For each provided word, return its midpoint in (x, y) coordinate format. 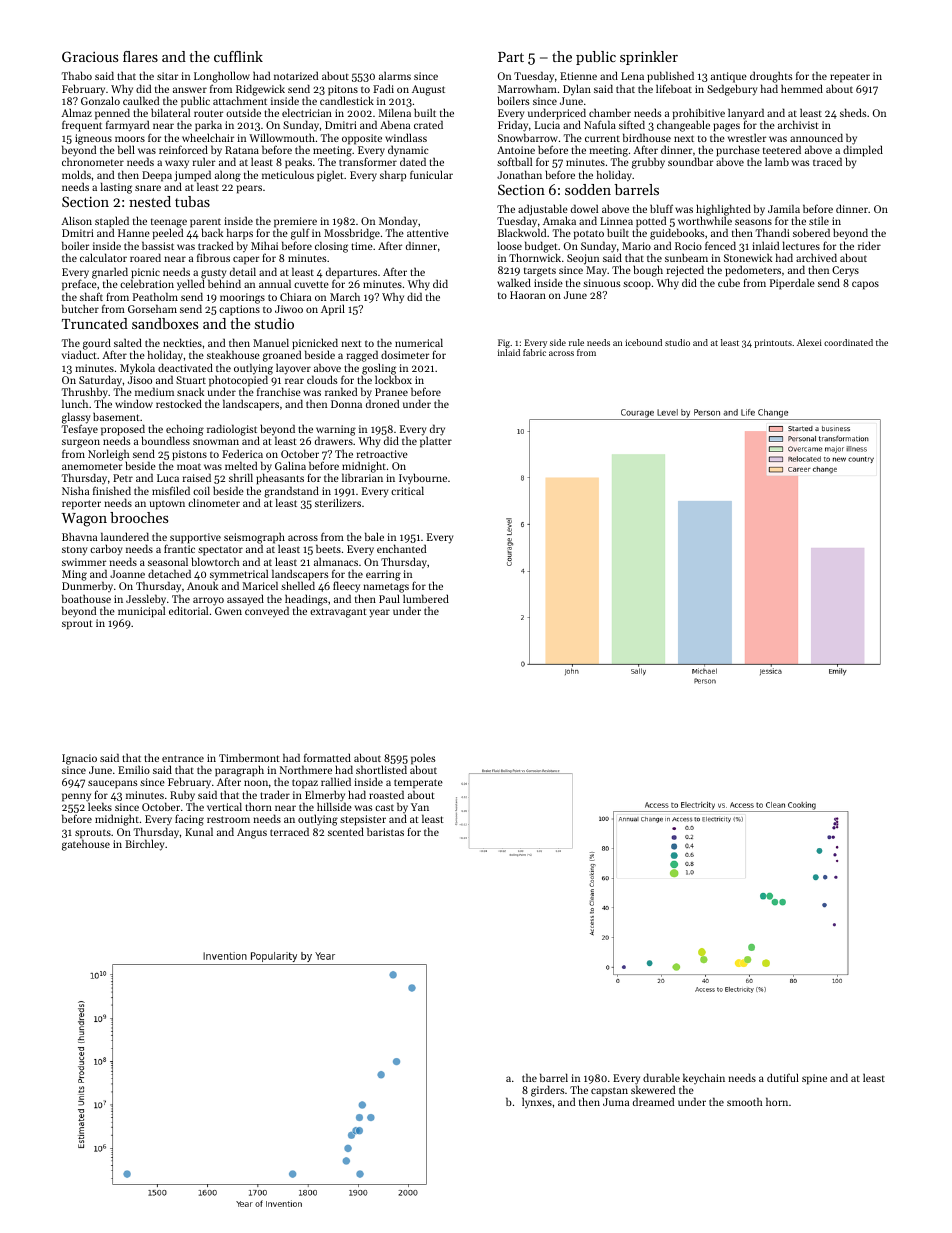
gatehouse (86, 845)
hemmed (802, 88)
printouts (773, 343)
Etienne (578, 76)
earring (383, 575)
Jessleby (146, 599)
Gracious (90, 56)
